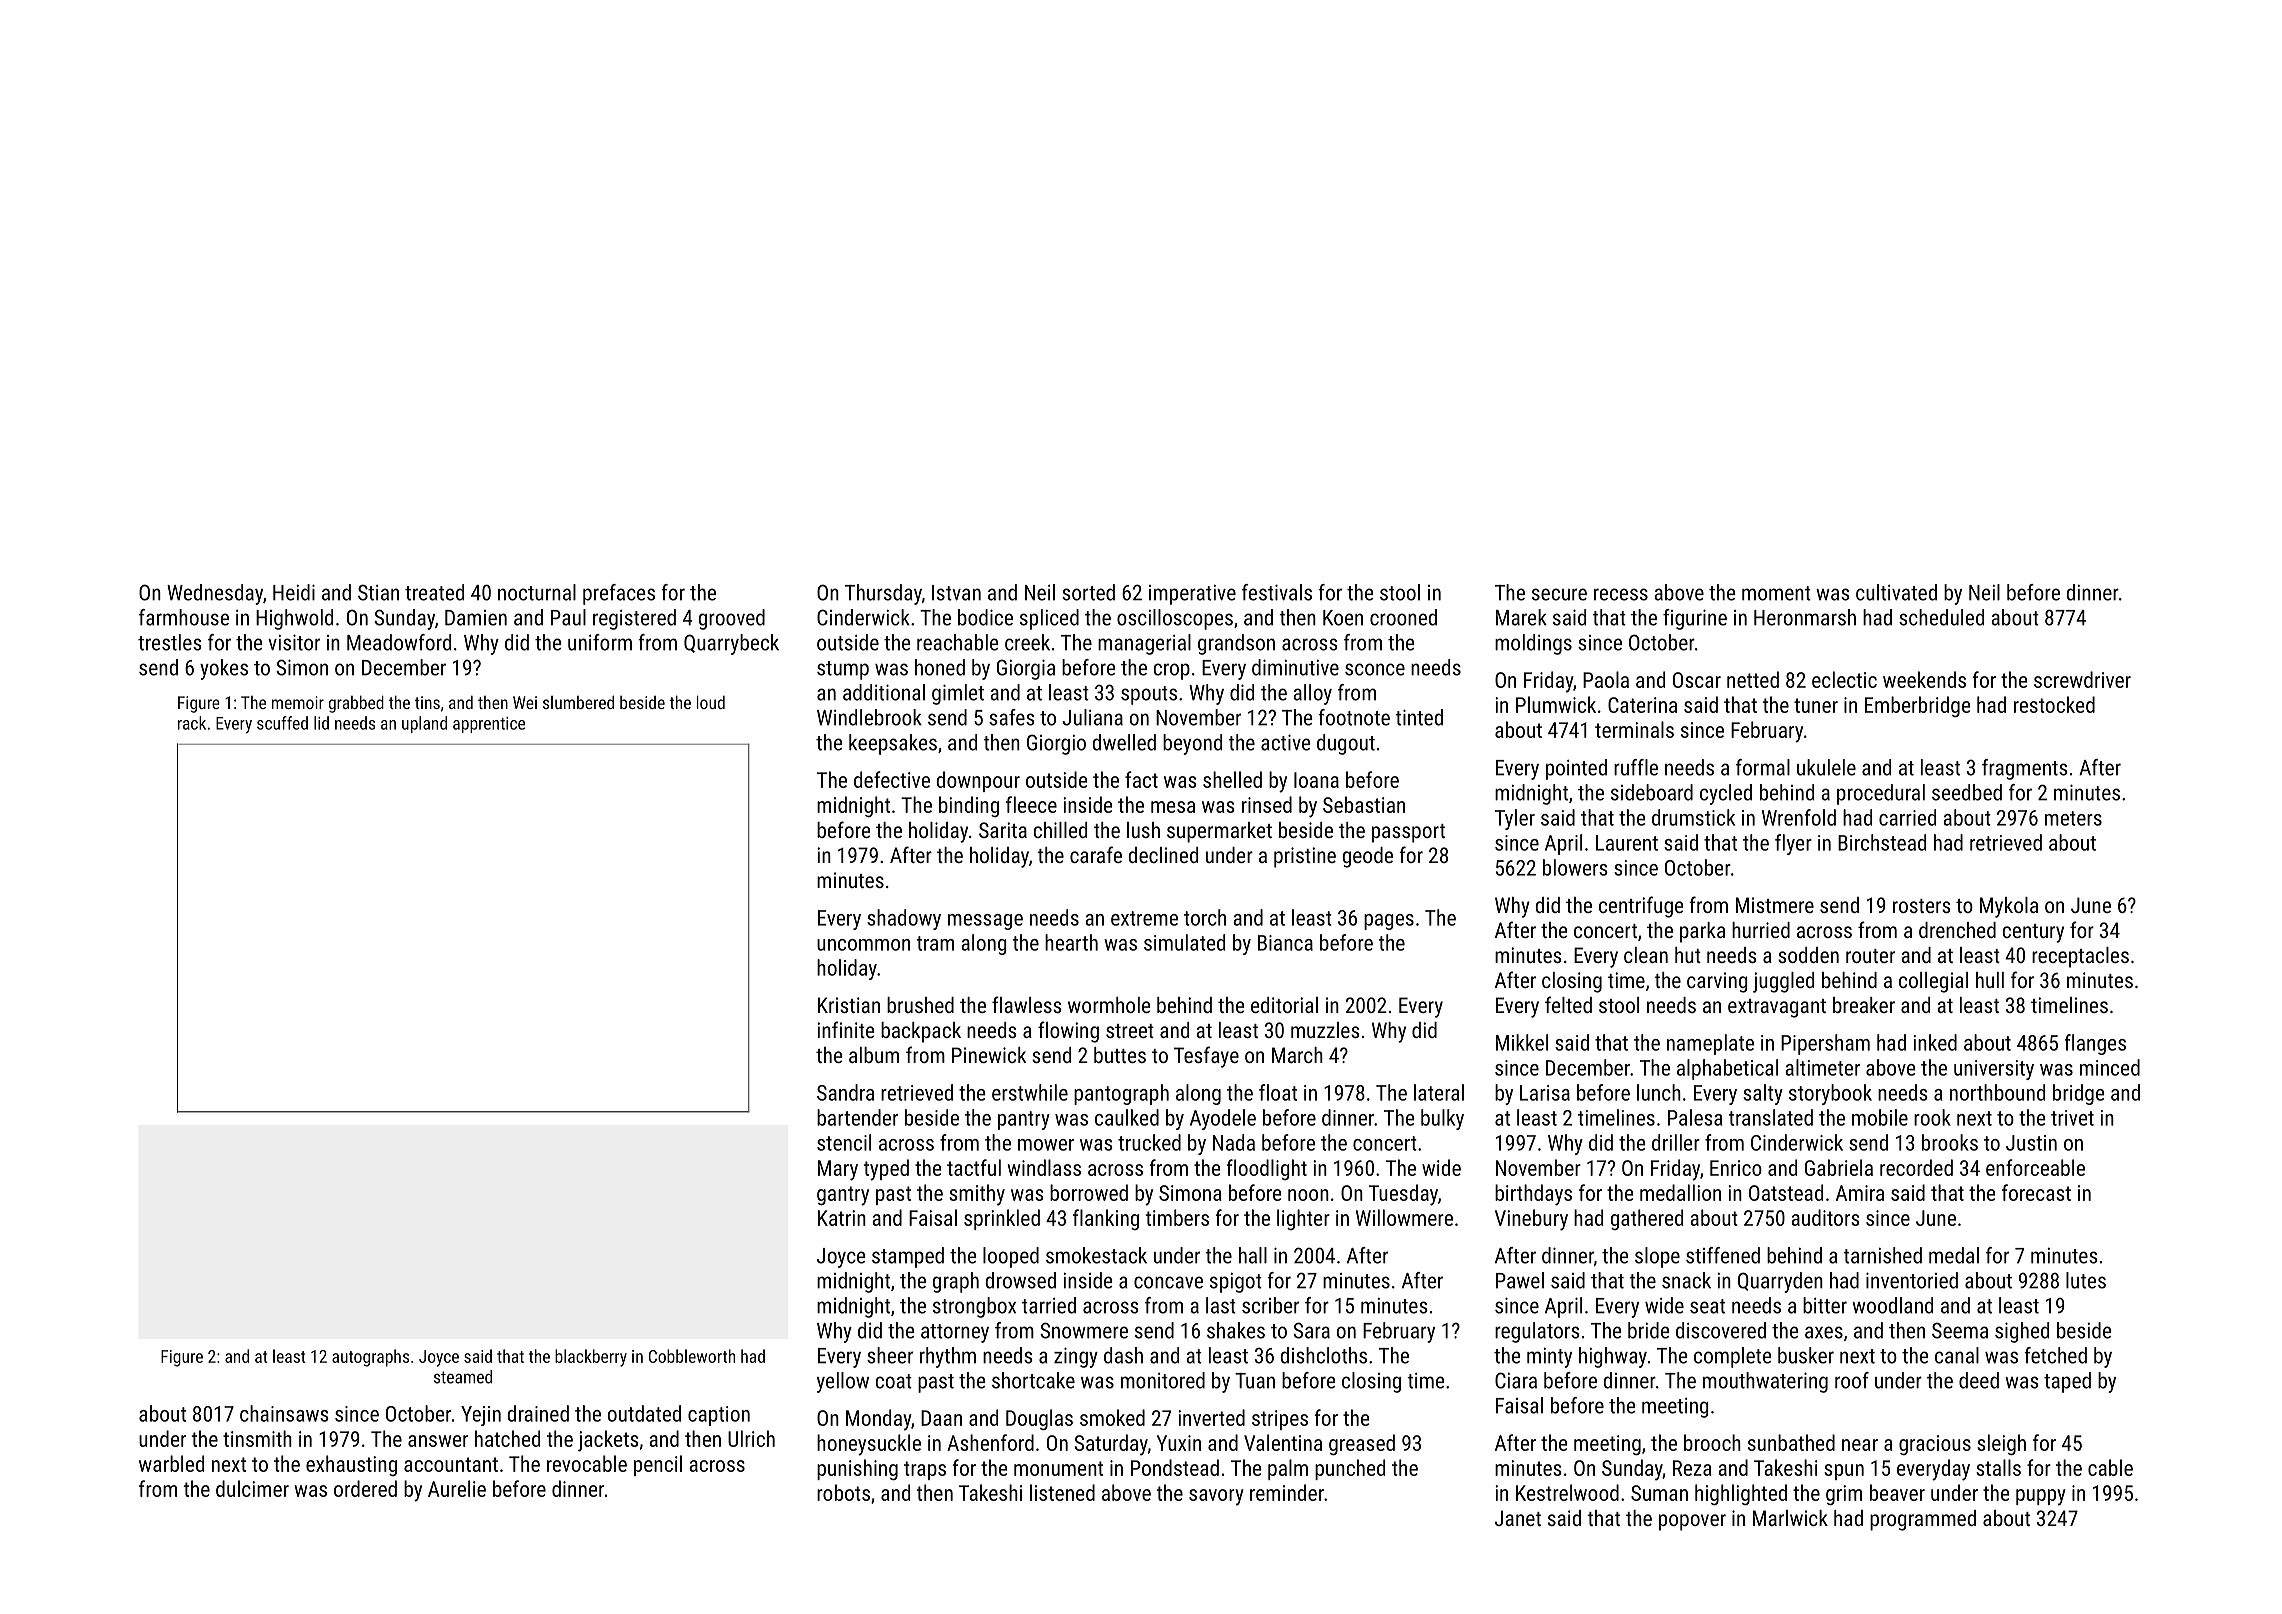  Describe the element at coordinates (2086, 1280) in the image. I see `lutes` at that location.
